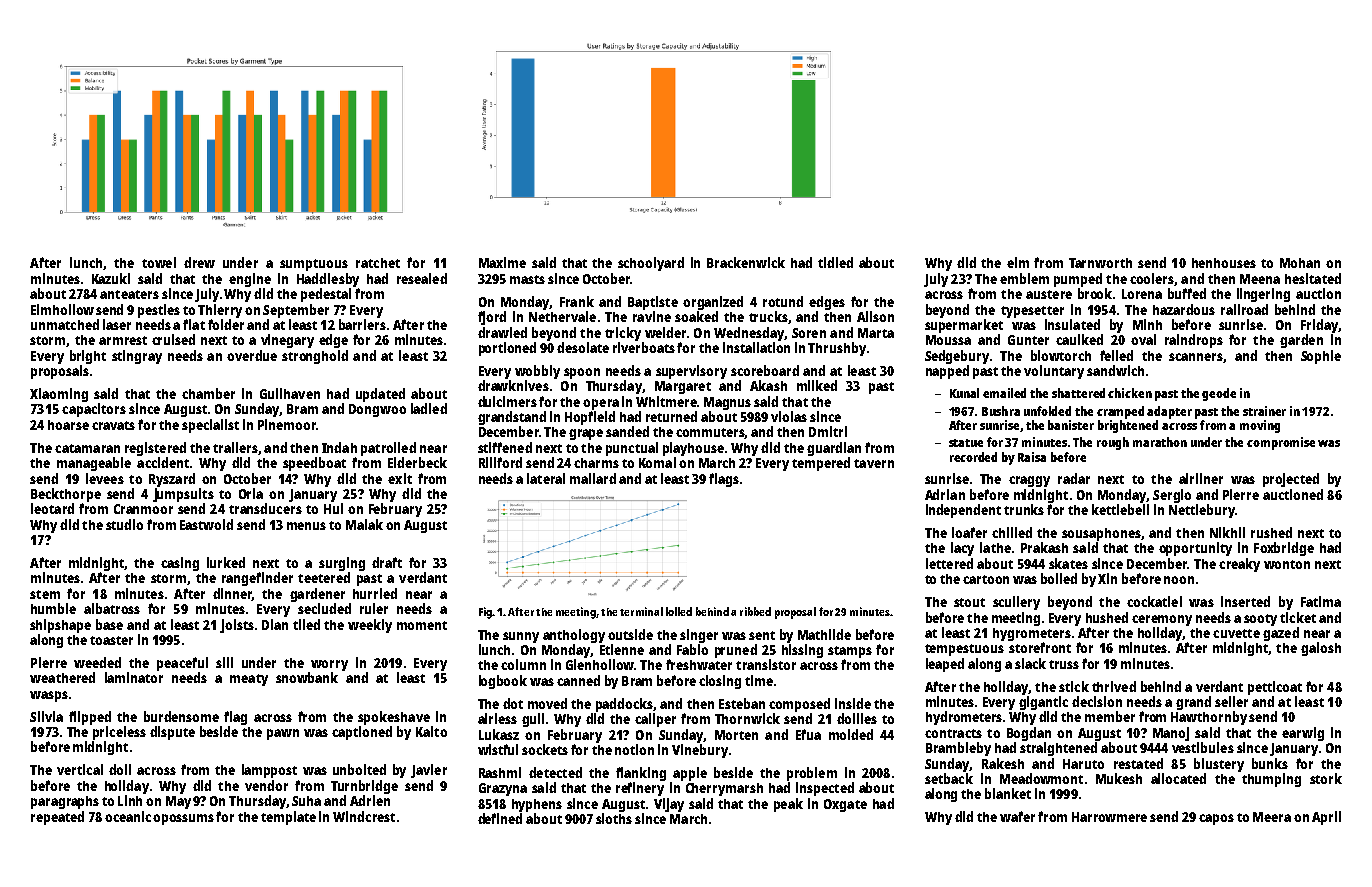 The image size is (1372, 887). Describe the element at coordinates (1114, 686) in the page. I see `thrived` at that location.
